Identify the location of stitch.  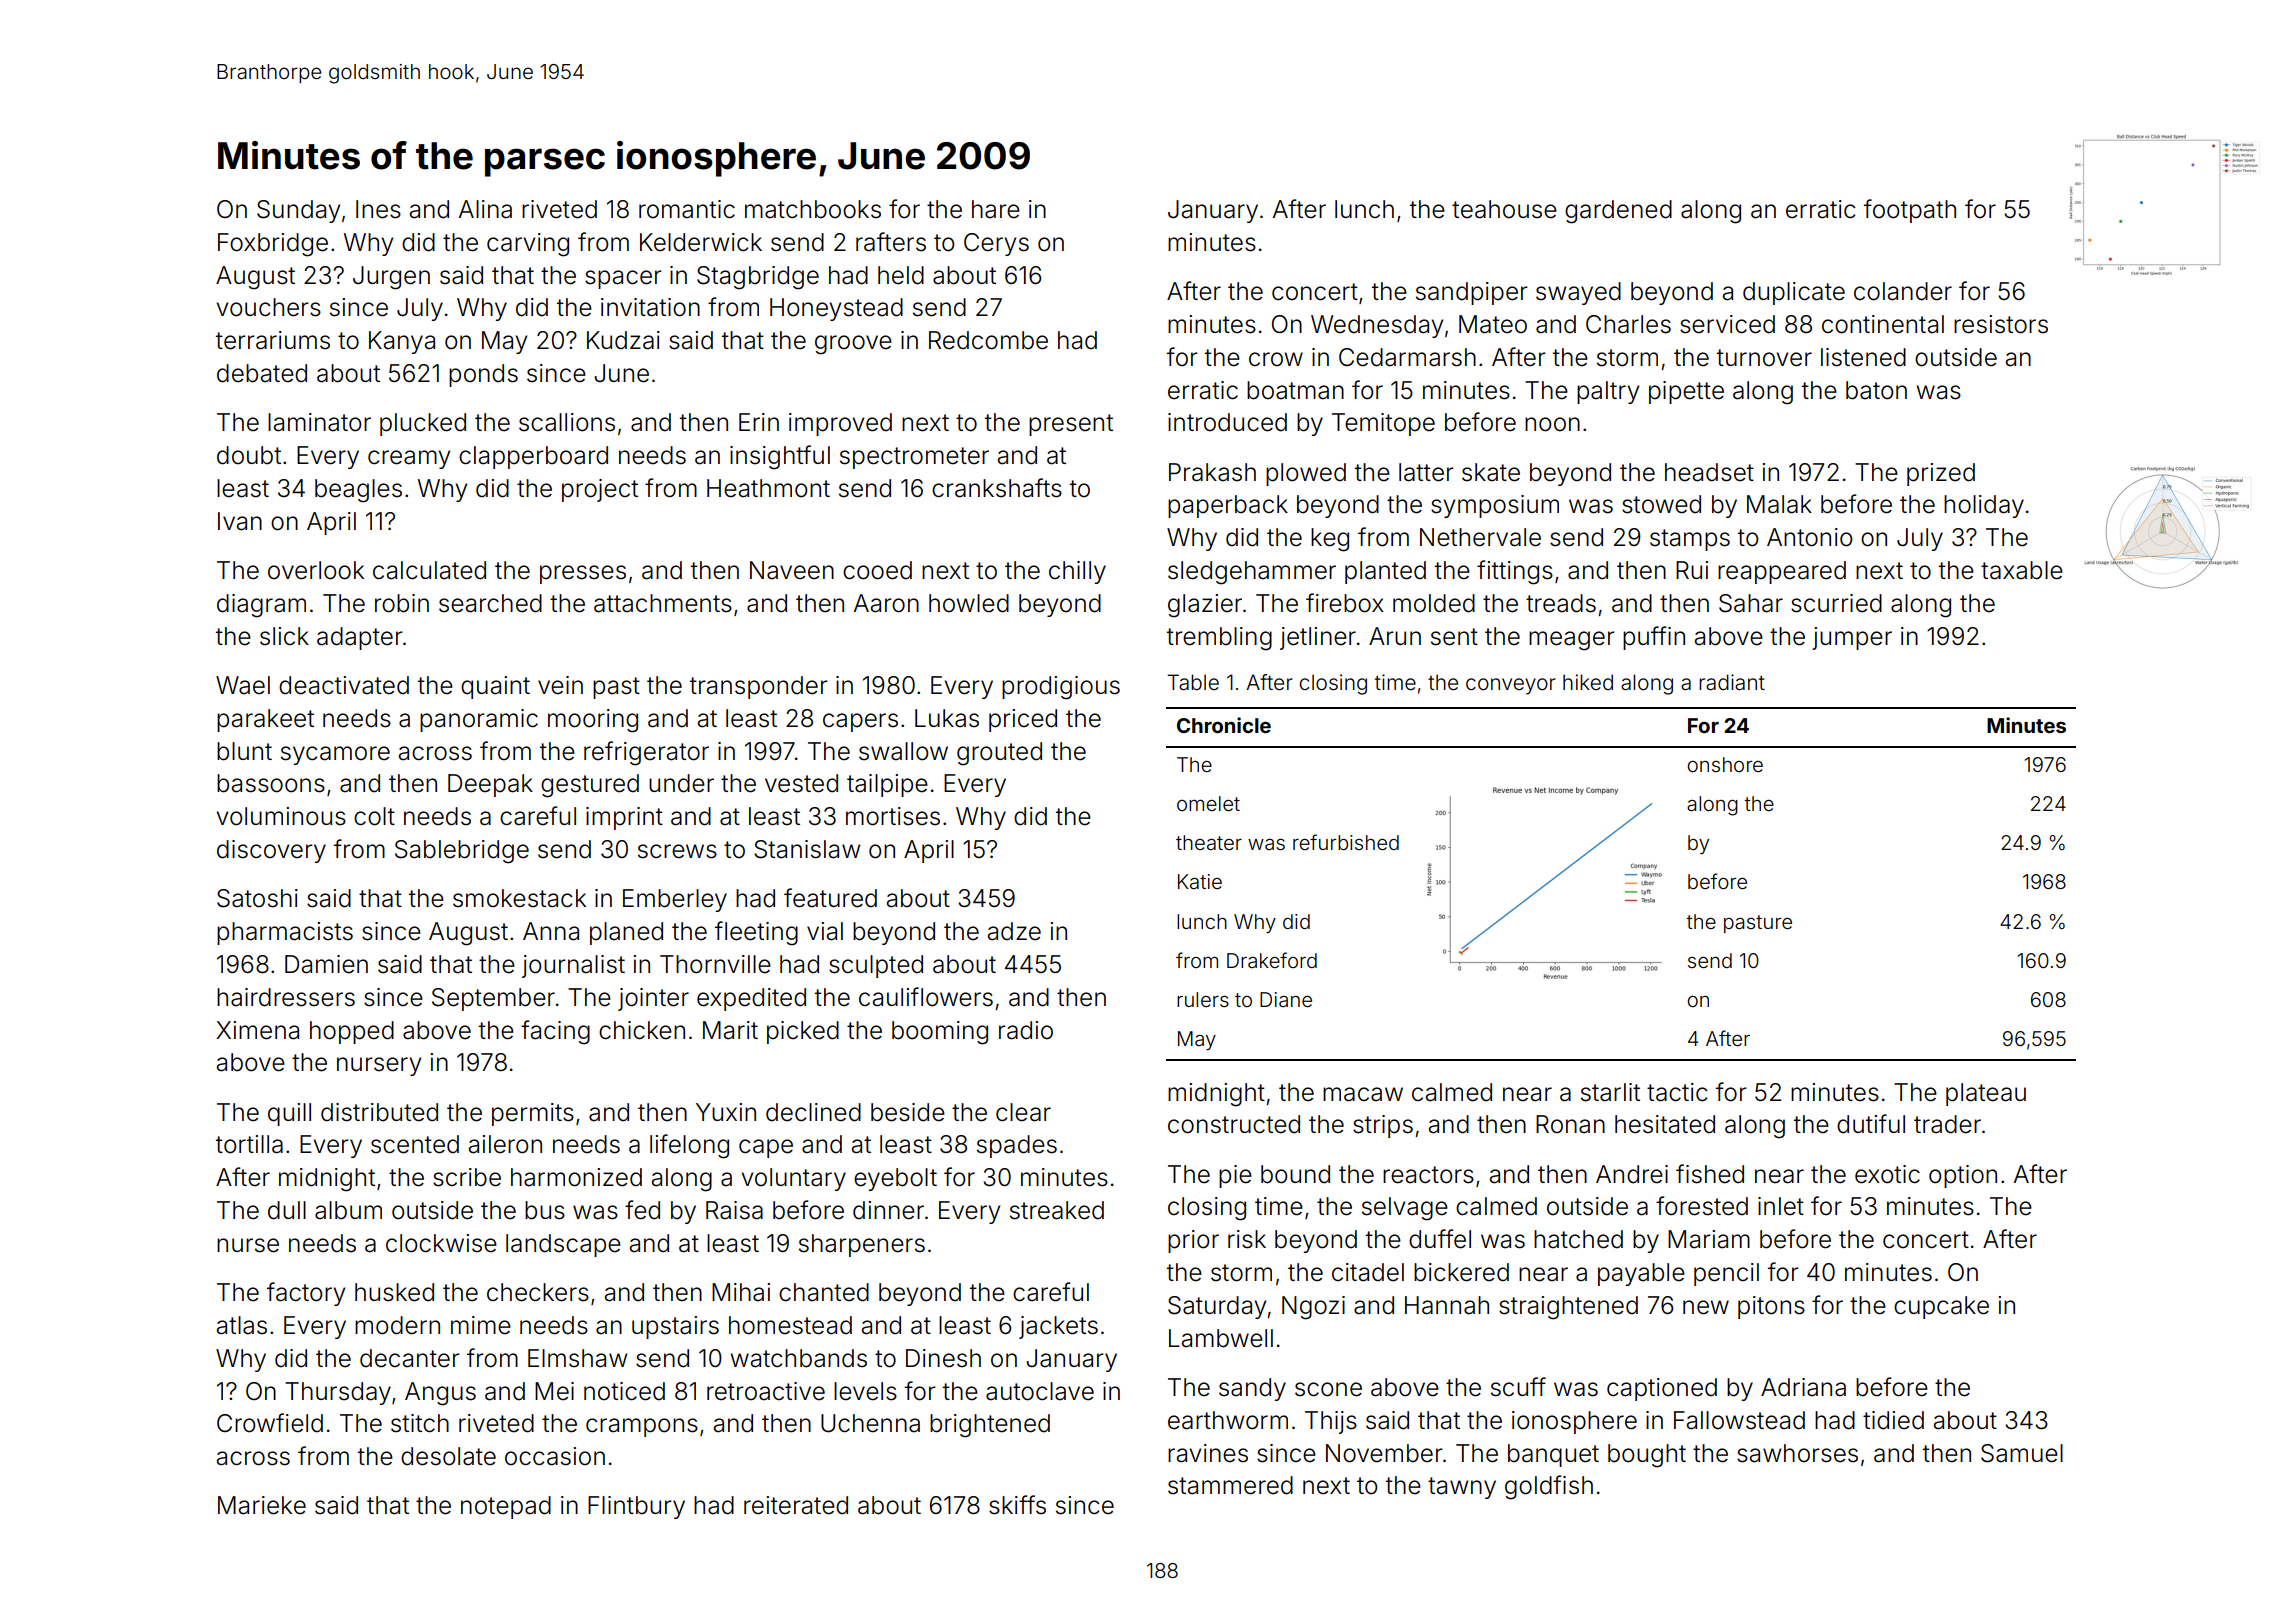
(420, 1423).
